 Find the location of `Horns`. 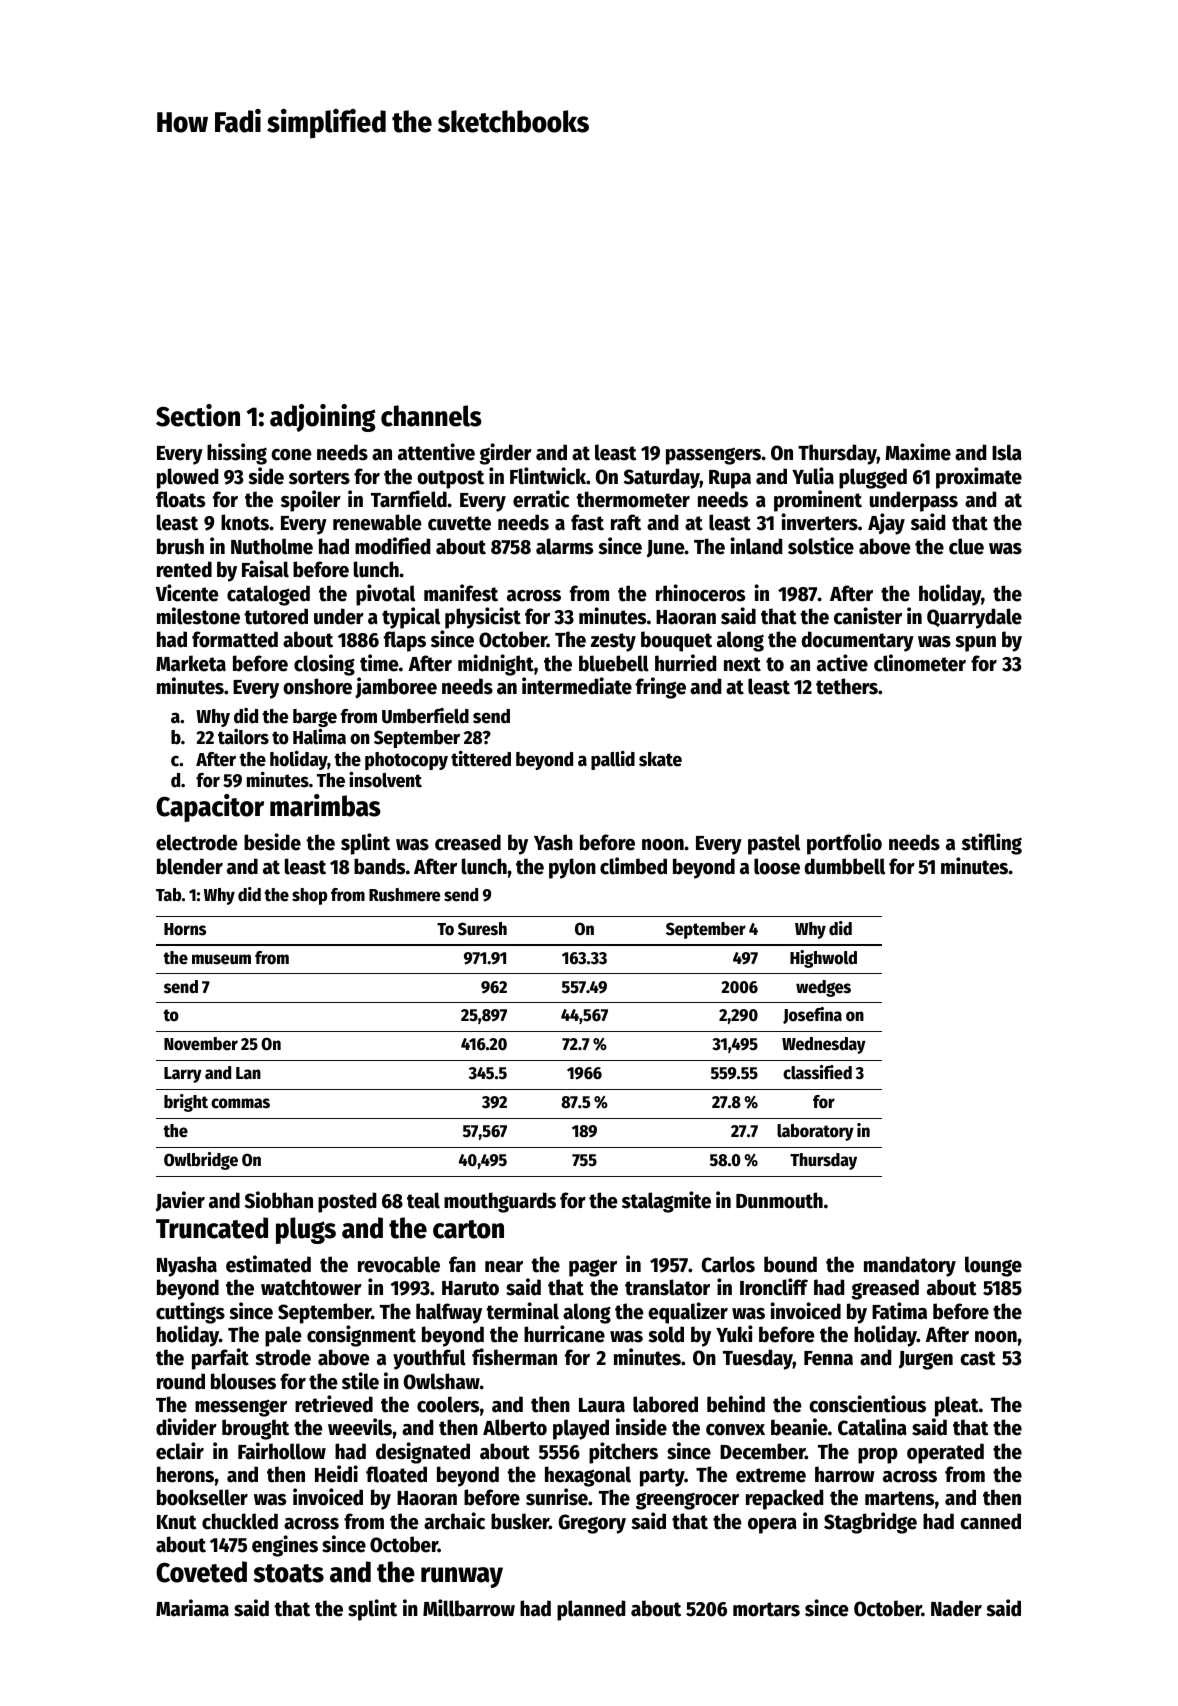

Horns is located at coordinates (185, 929).
